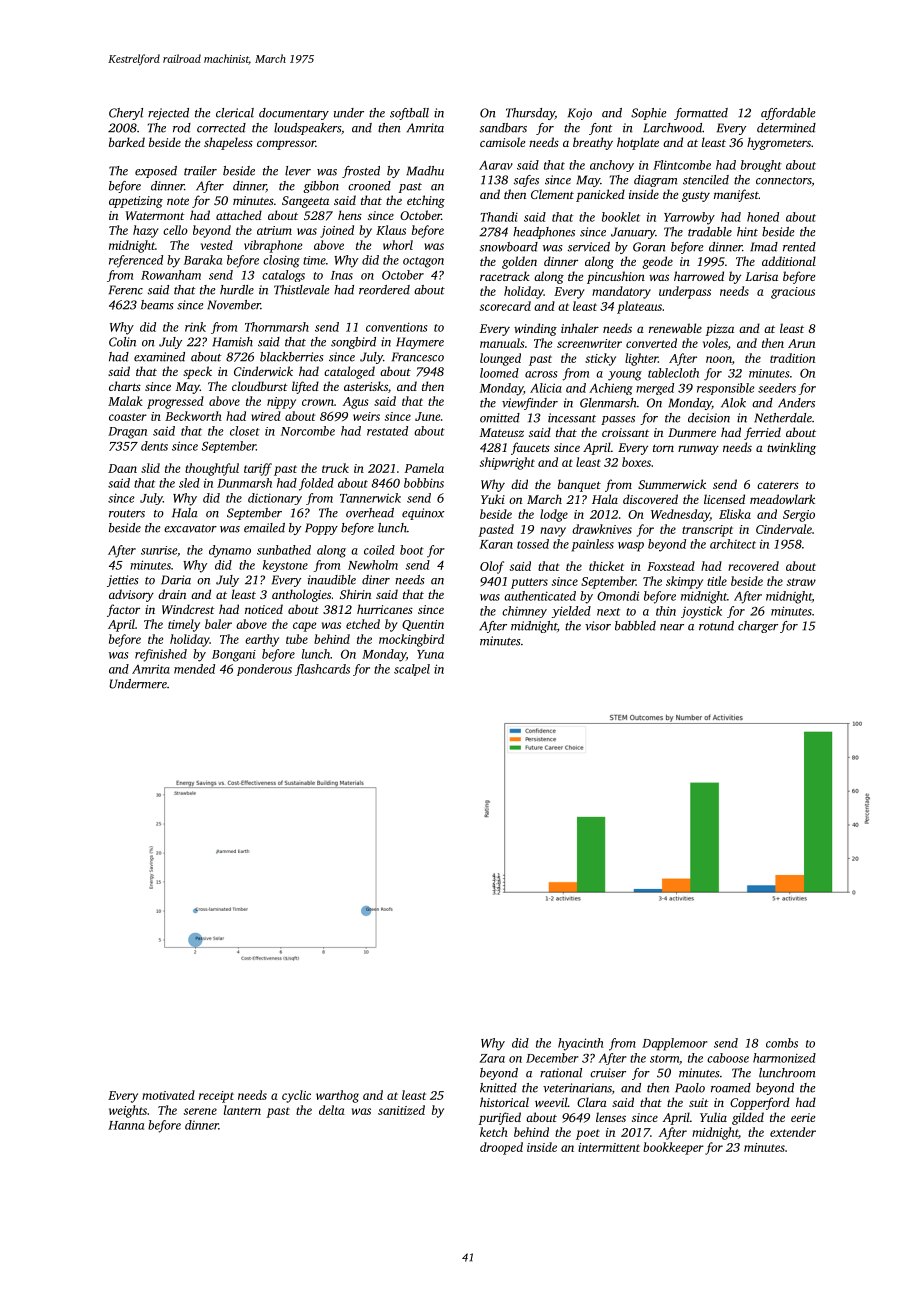 This screenshot has width=924, height=1308. What do you see at coordinates (423, 625) in the screenshot?
I see `Quentin` at bounding box center [423, 625].
